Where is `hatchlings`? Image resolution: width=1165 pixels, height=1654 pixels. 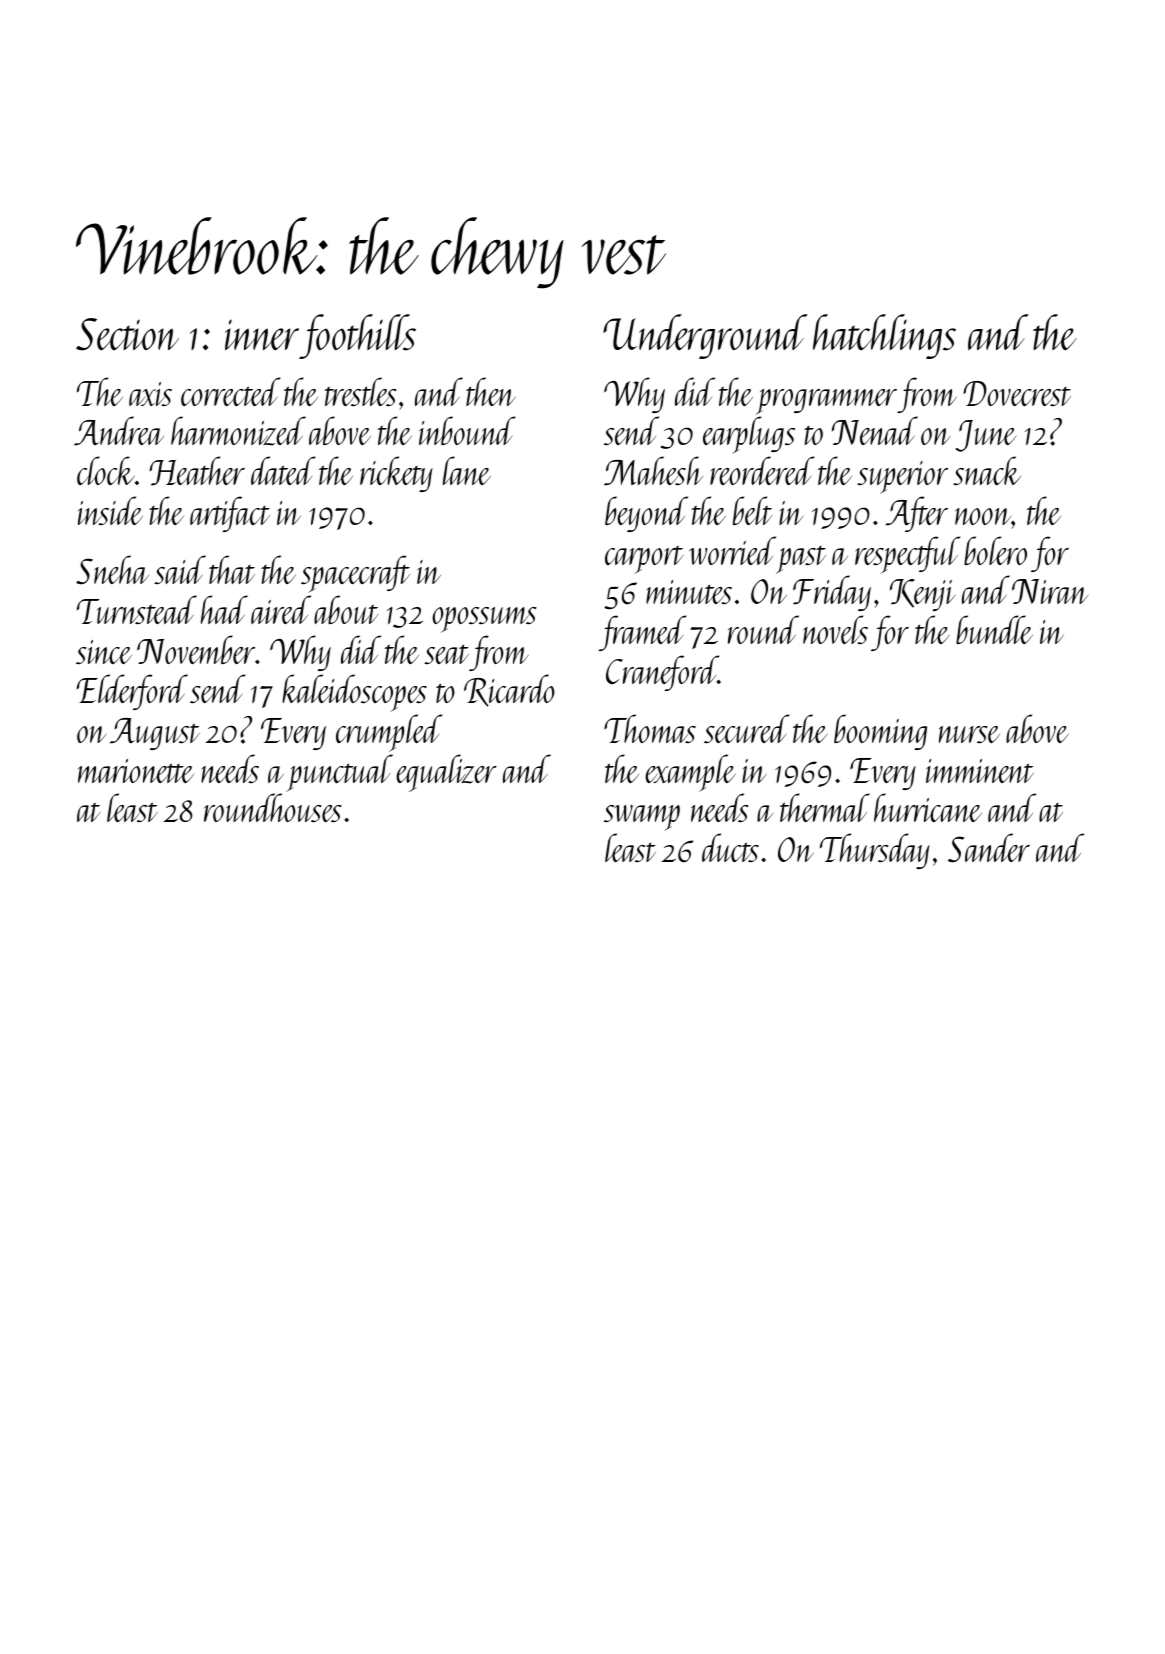
hatchlings is located at coordinates (884, 336).
